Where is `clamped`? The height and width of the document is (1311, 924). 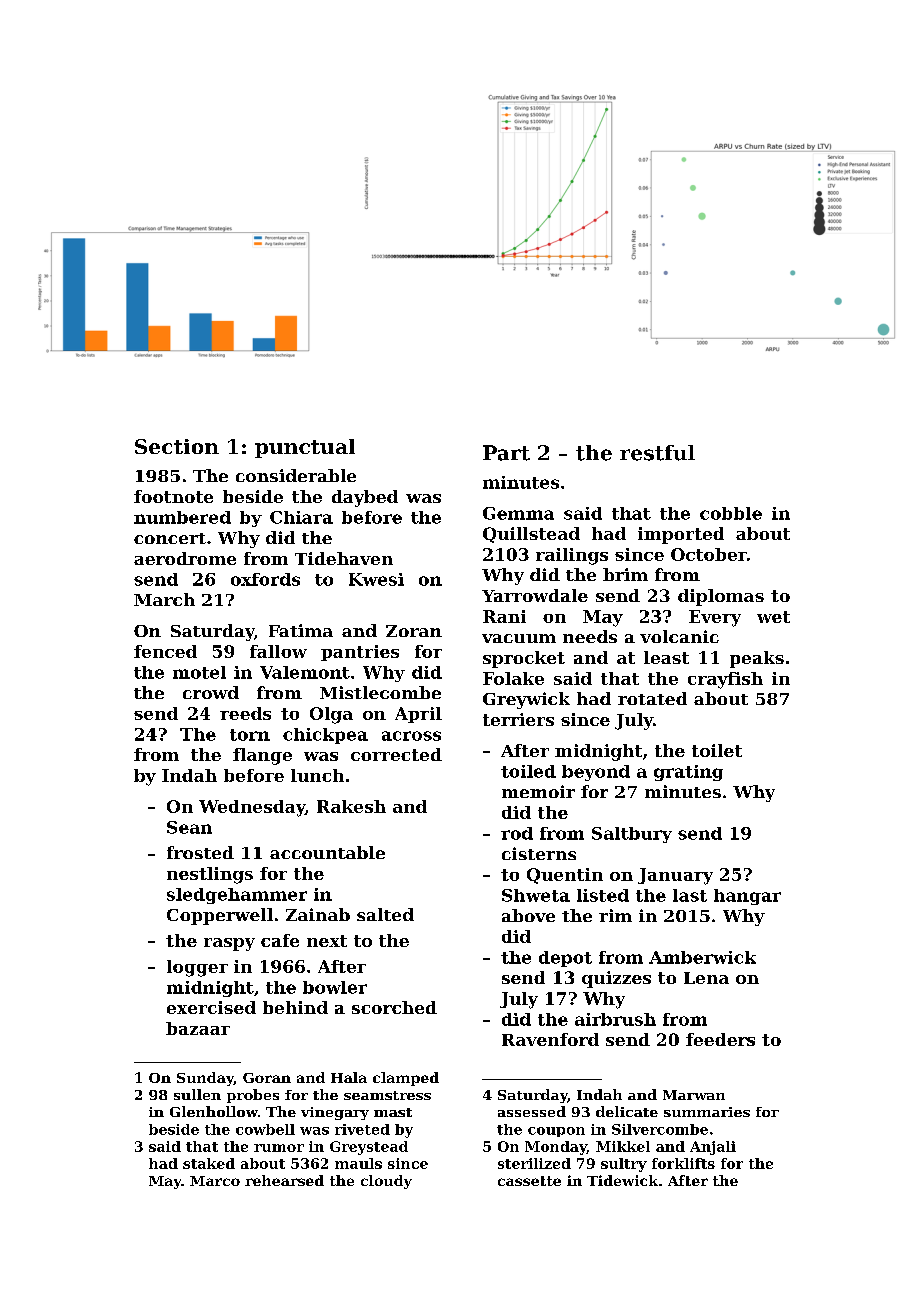 clamped is located at coordinates (406, 1079).
